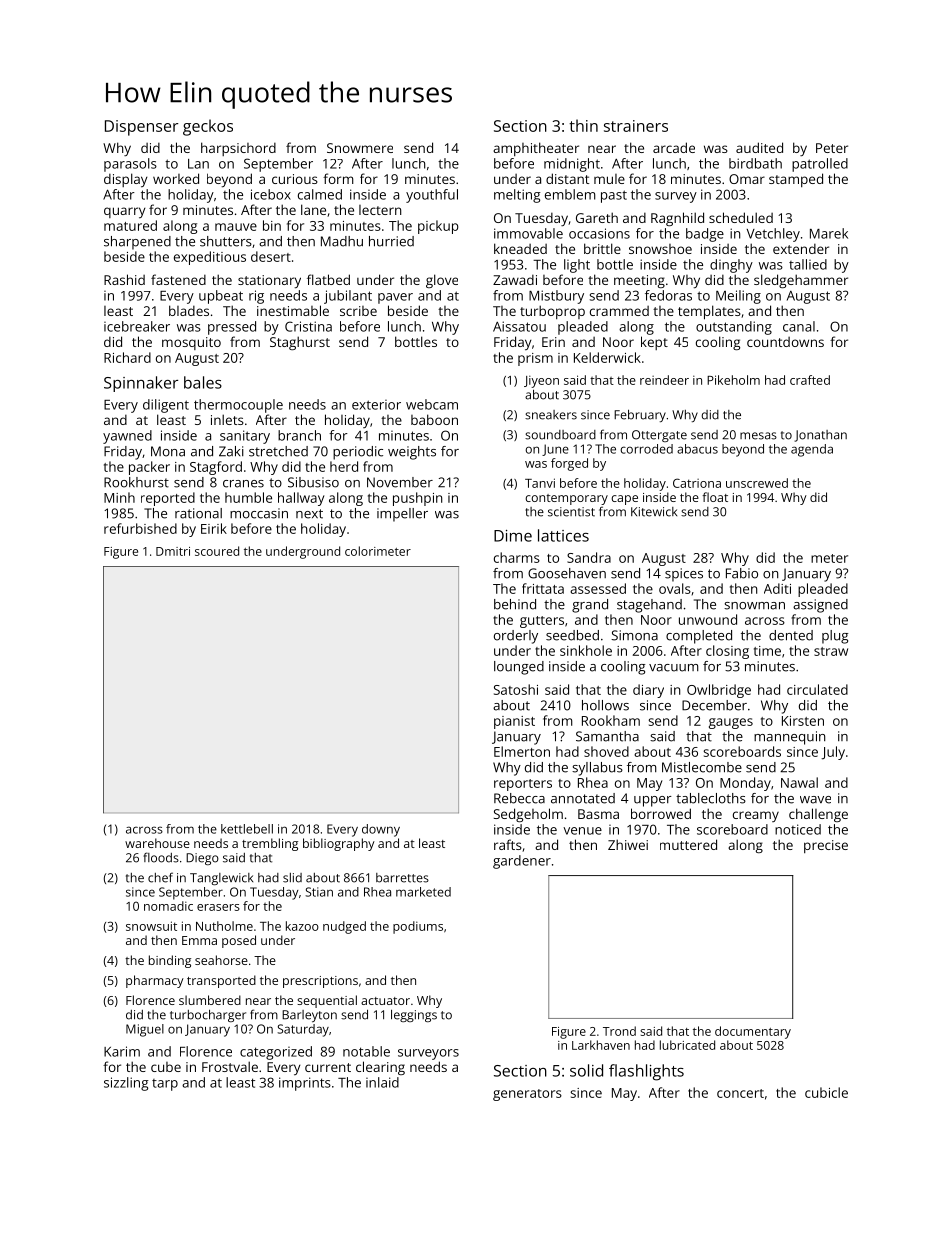 Image resolution: width=952 pixels, height=1233 pixels. What do you see at coordinates (239, 941) in the document?
I see `posed` at bounding box center [239, 941].
